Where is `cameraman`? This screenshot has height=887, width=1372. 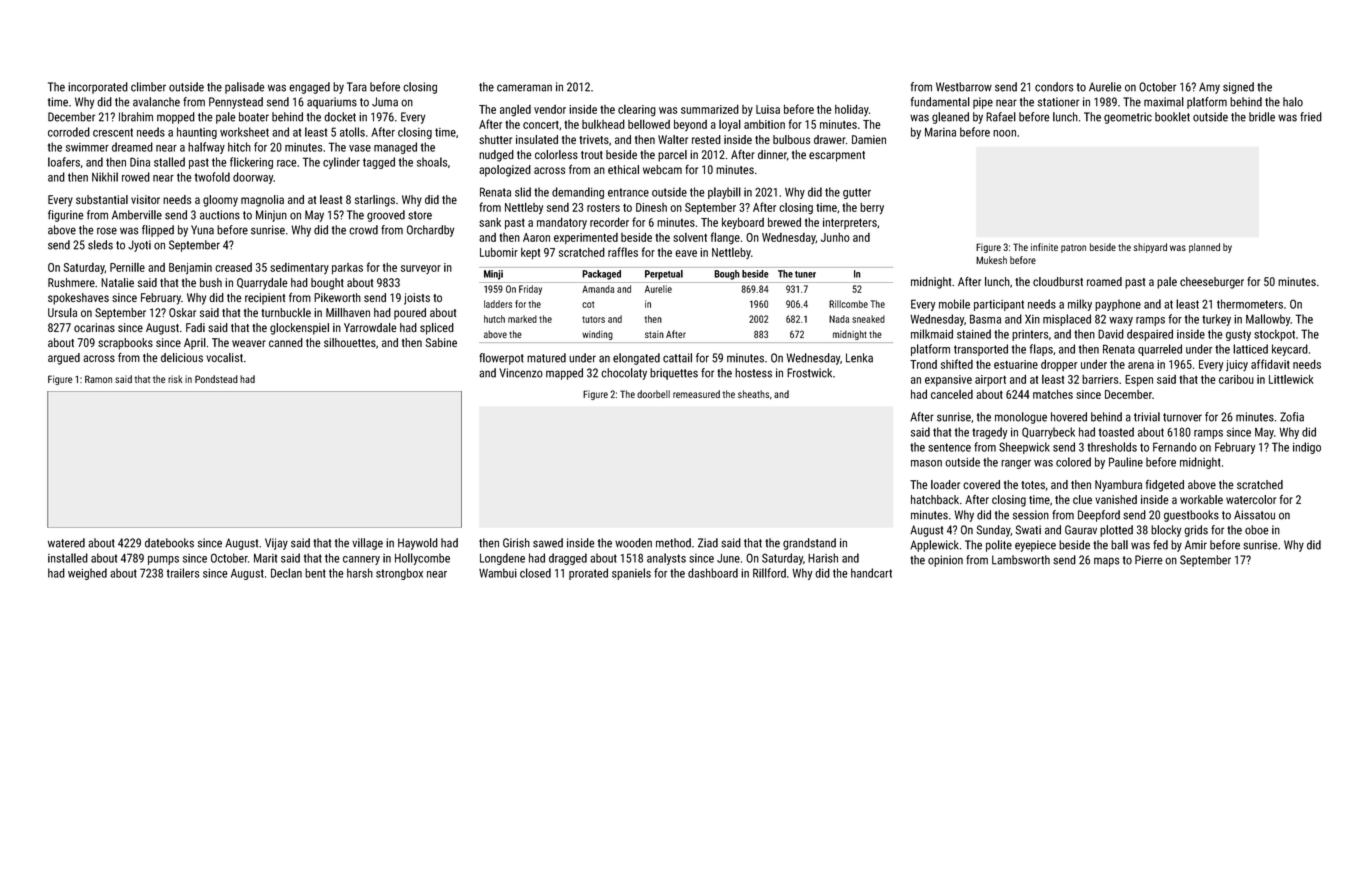
cameraman is located at coordinates (524, 88).
